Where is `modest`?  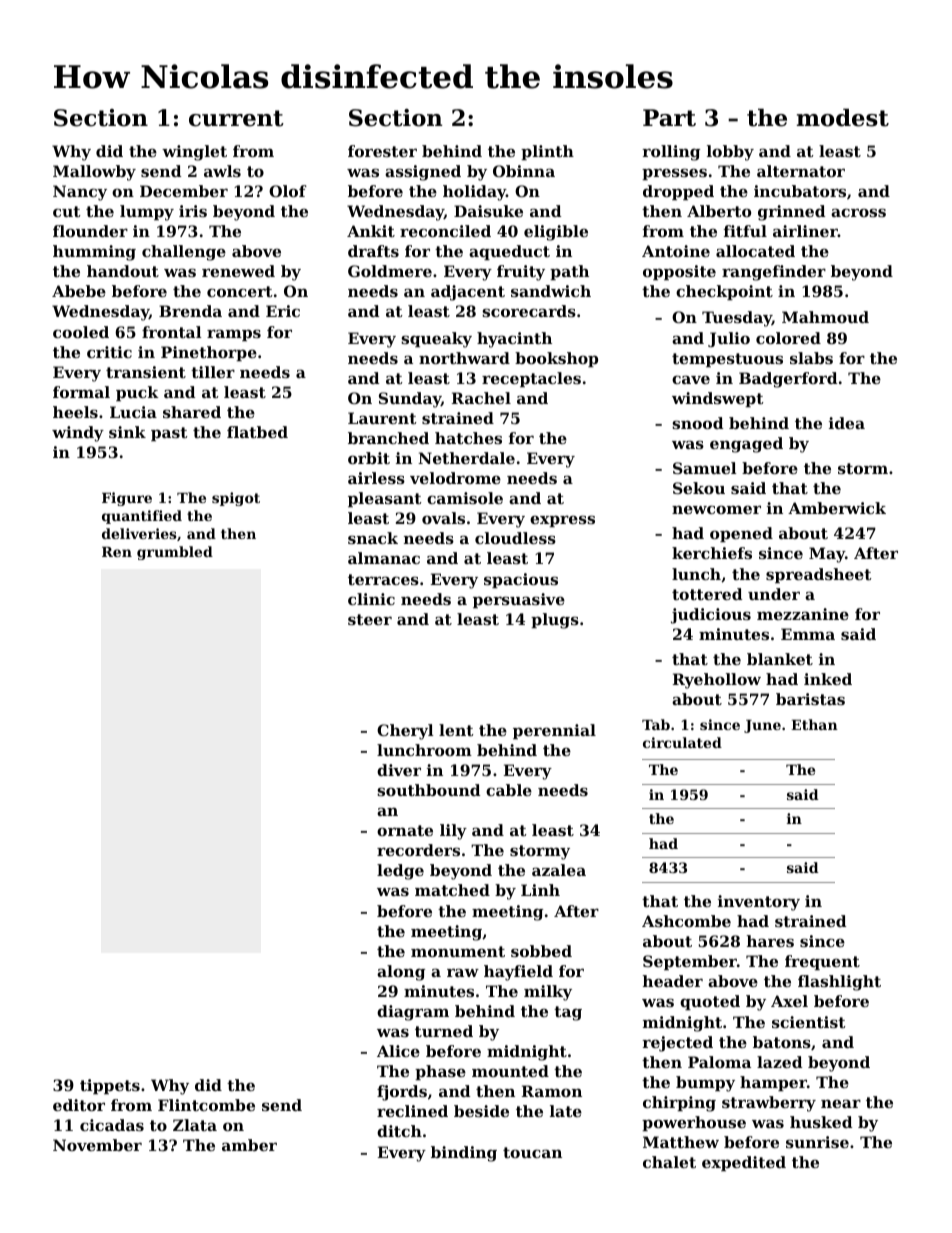
modest is located at coordinates (843, 117).
